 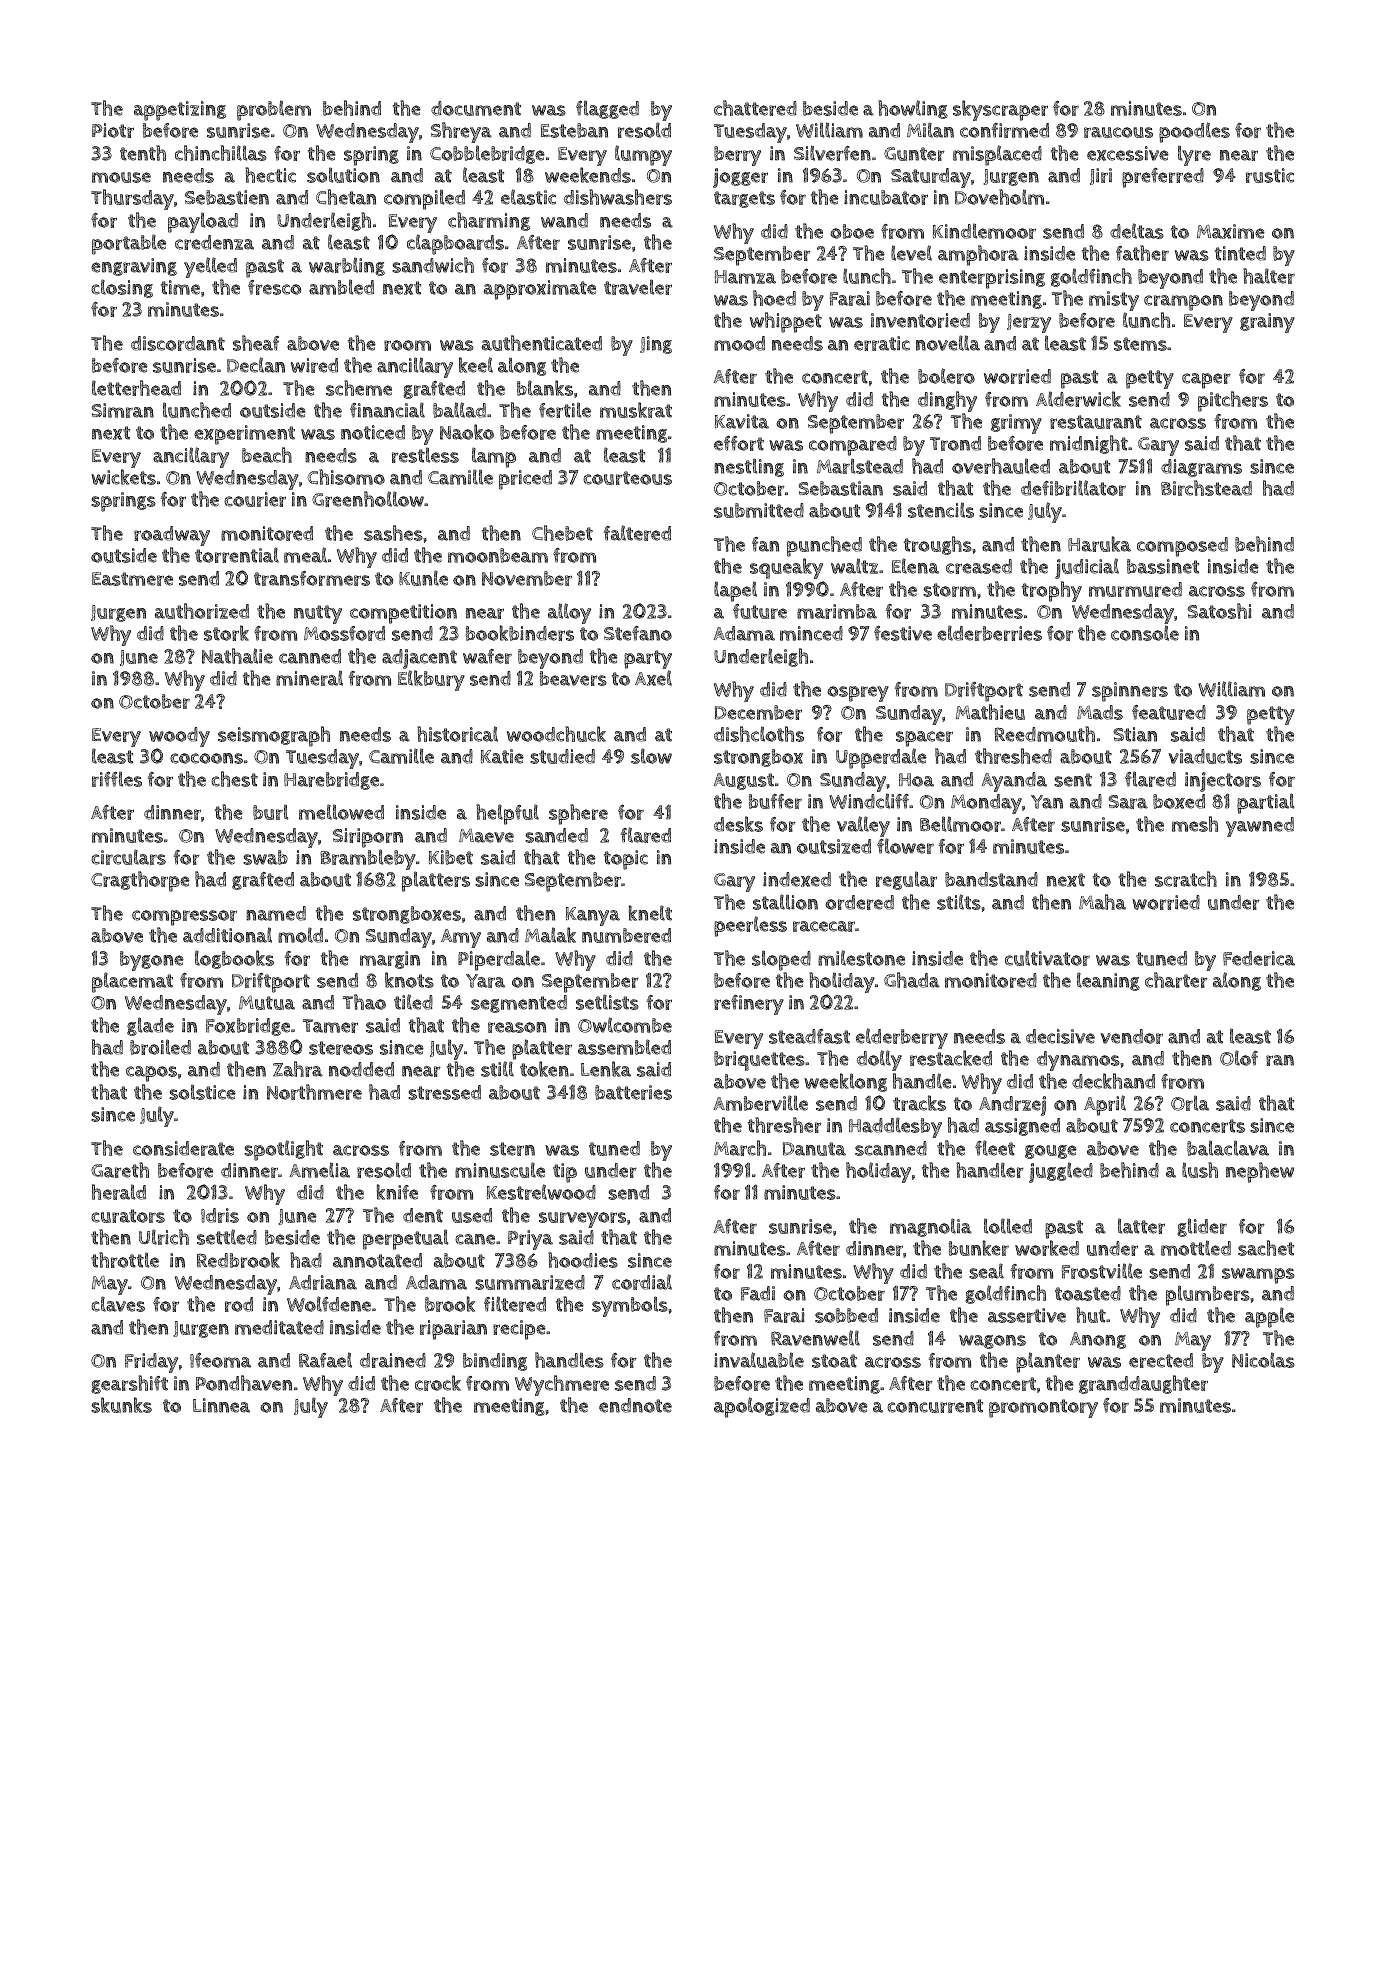 I want to click on letterhead, so click(x=136, y=388).
